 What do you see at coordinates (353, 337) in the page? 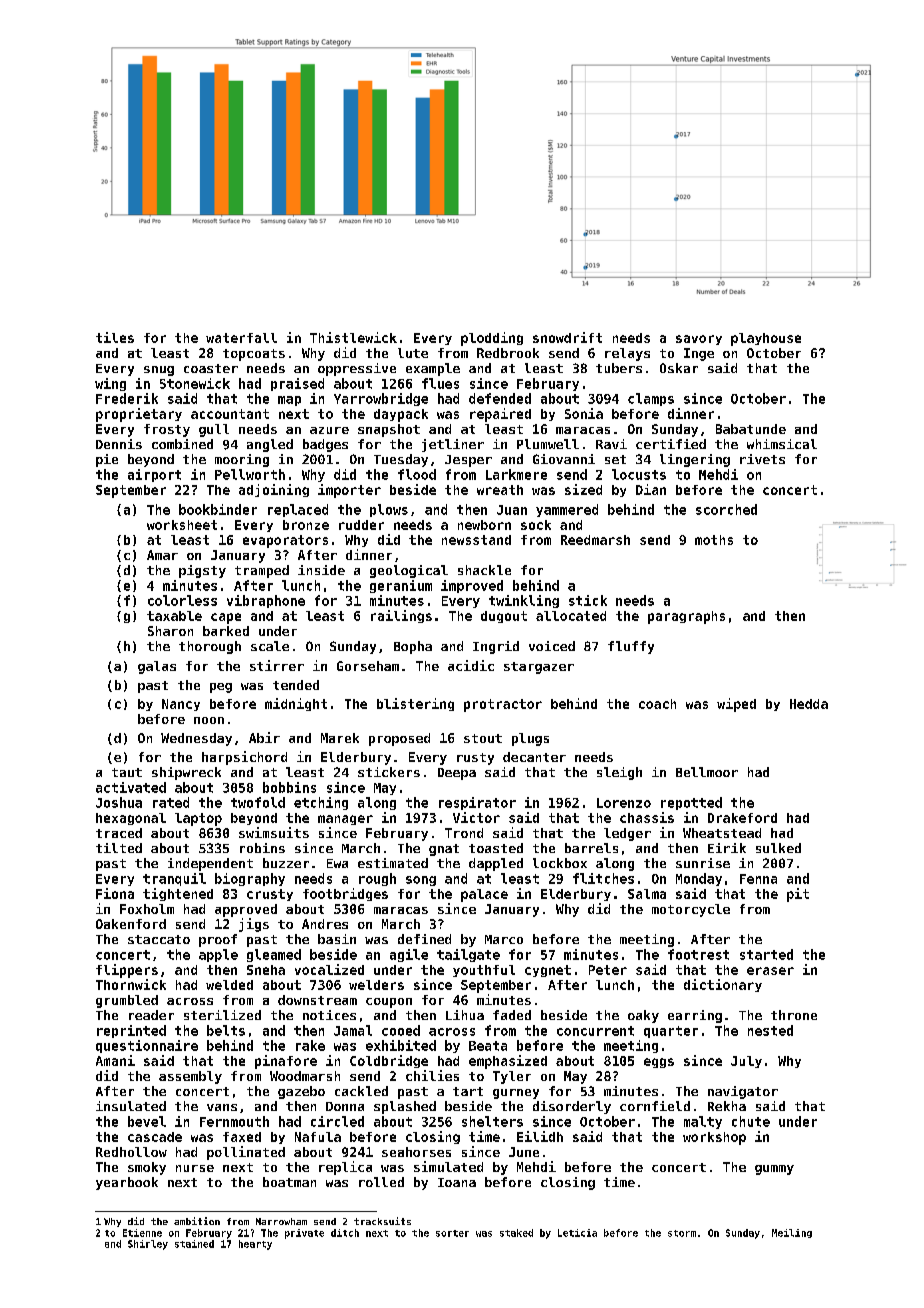
I see `Thistlewick` at bounding box center [353, 337].
